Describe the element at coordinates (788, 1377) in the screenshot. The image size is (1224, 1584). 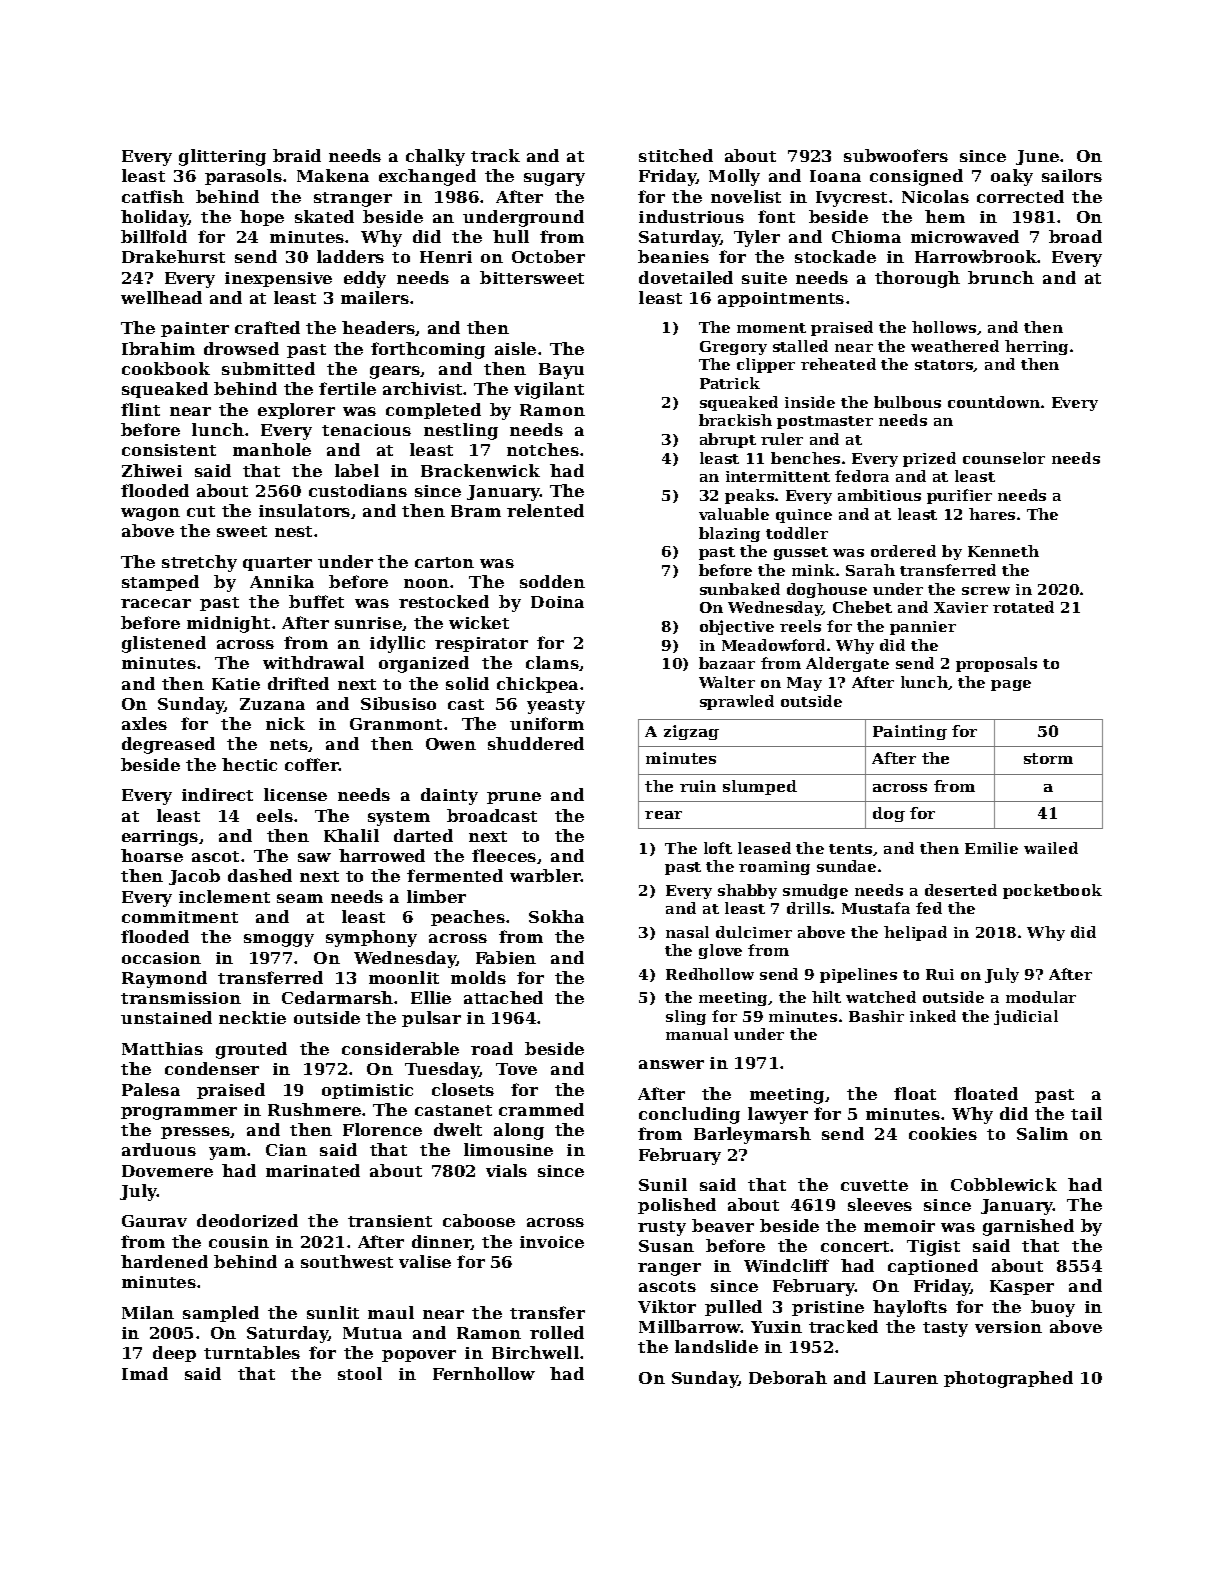
I see `Deborah` at that location.
